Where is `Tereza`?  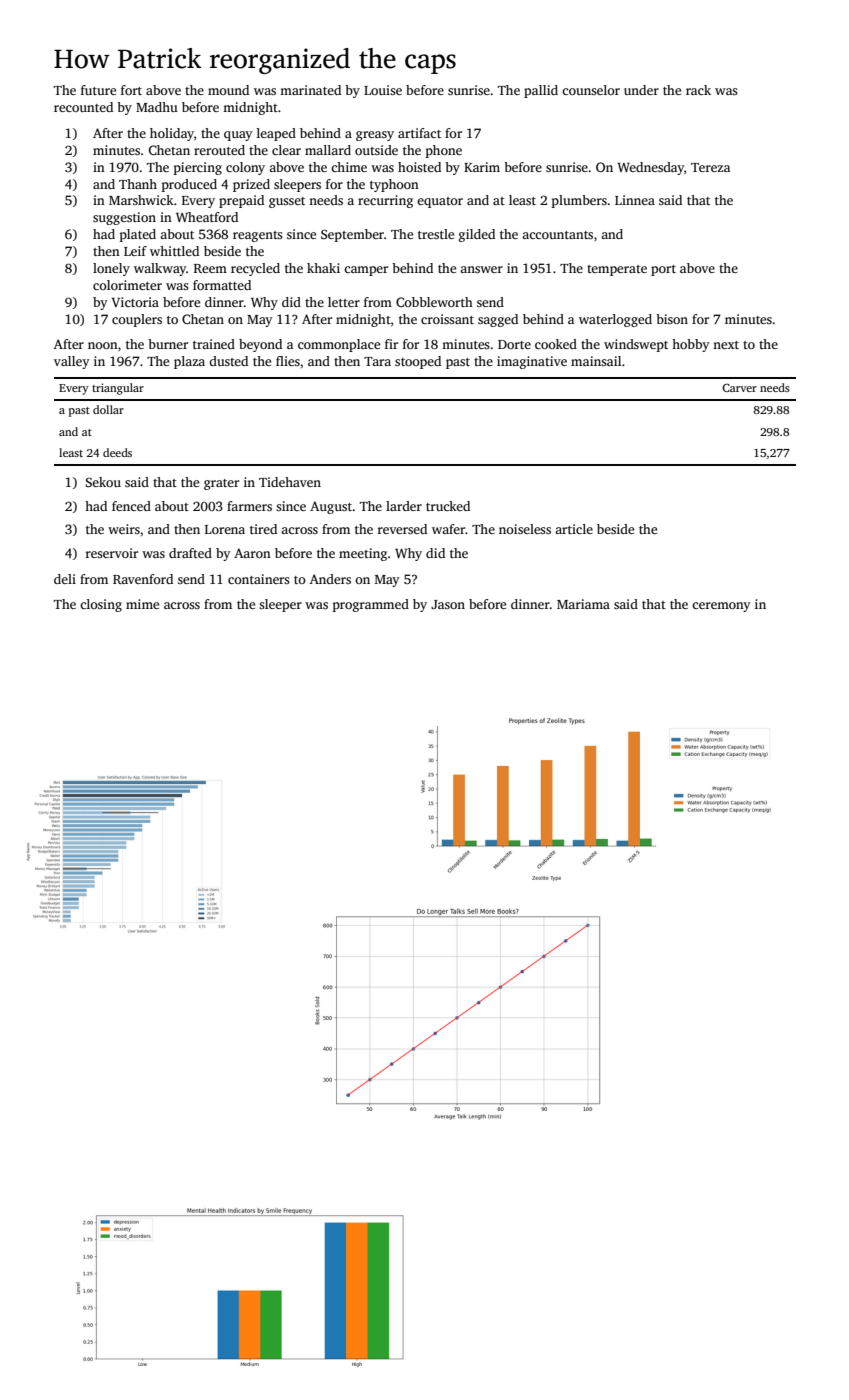
Tereza is located at coordinates (710, 167).
